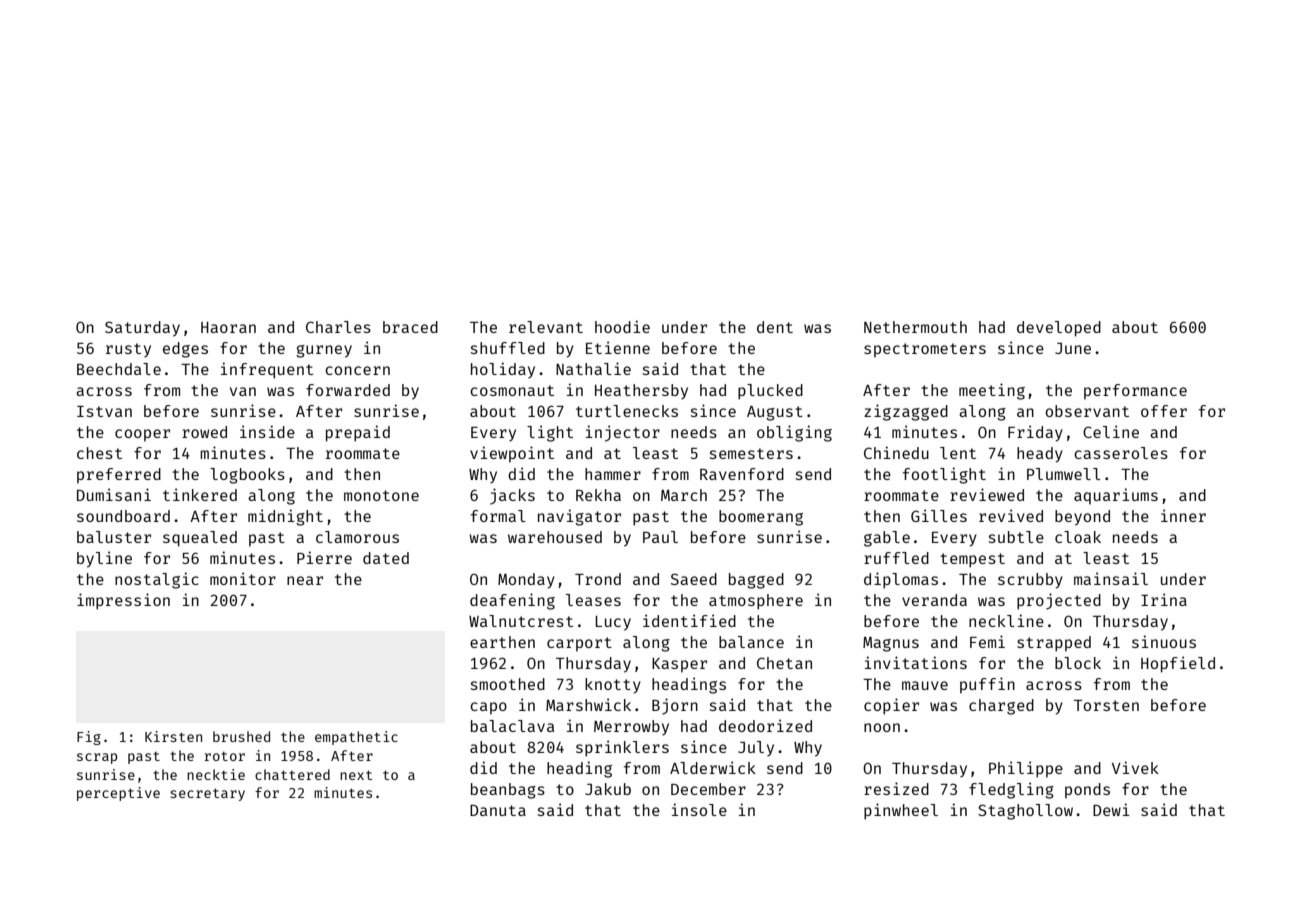 The image size is (1308, 924). Describe the element at coordinates (1035, 433) in the document. I see `Friday` at that location.
